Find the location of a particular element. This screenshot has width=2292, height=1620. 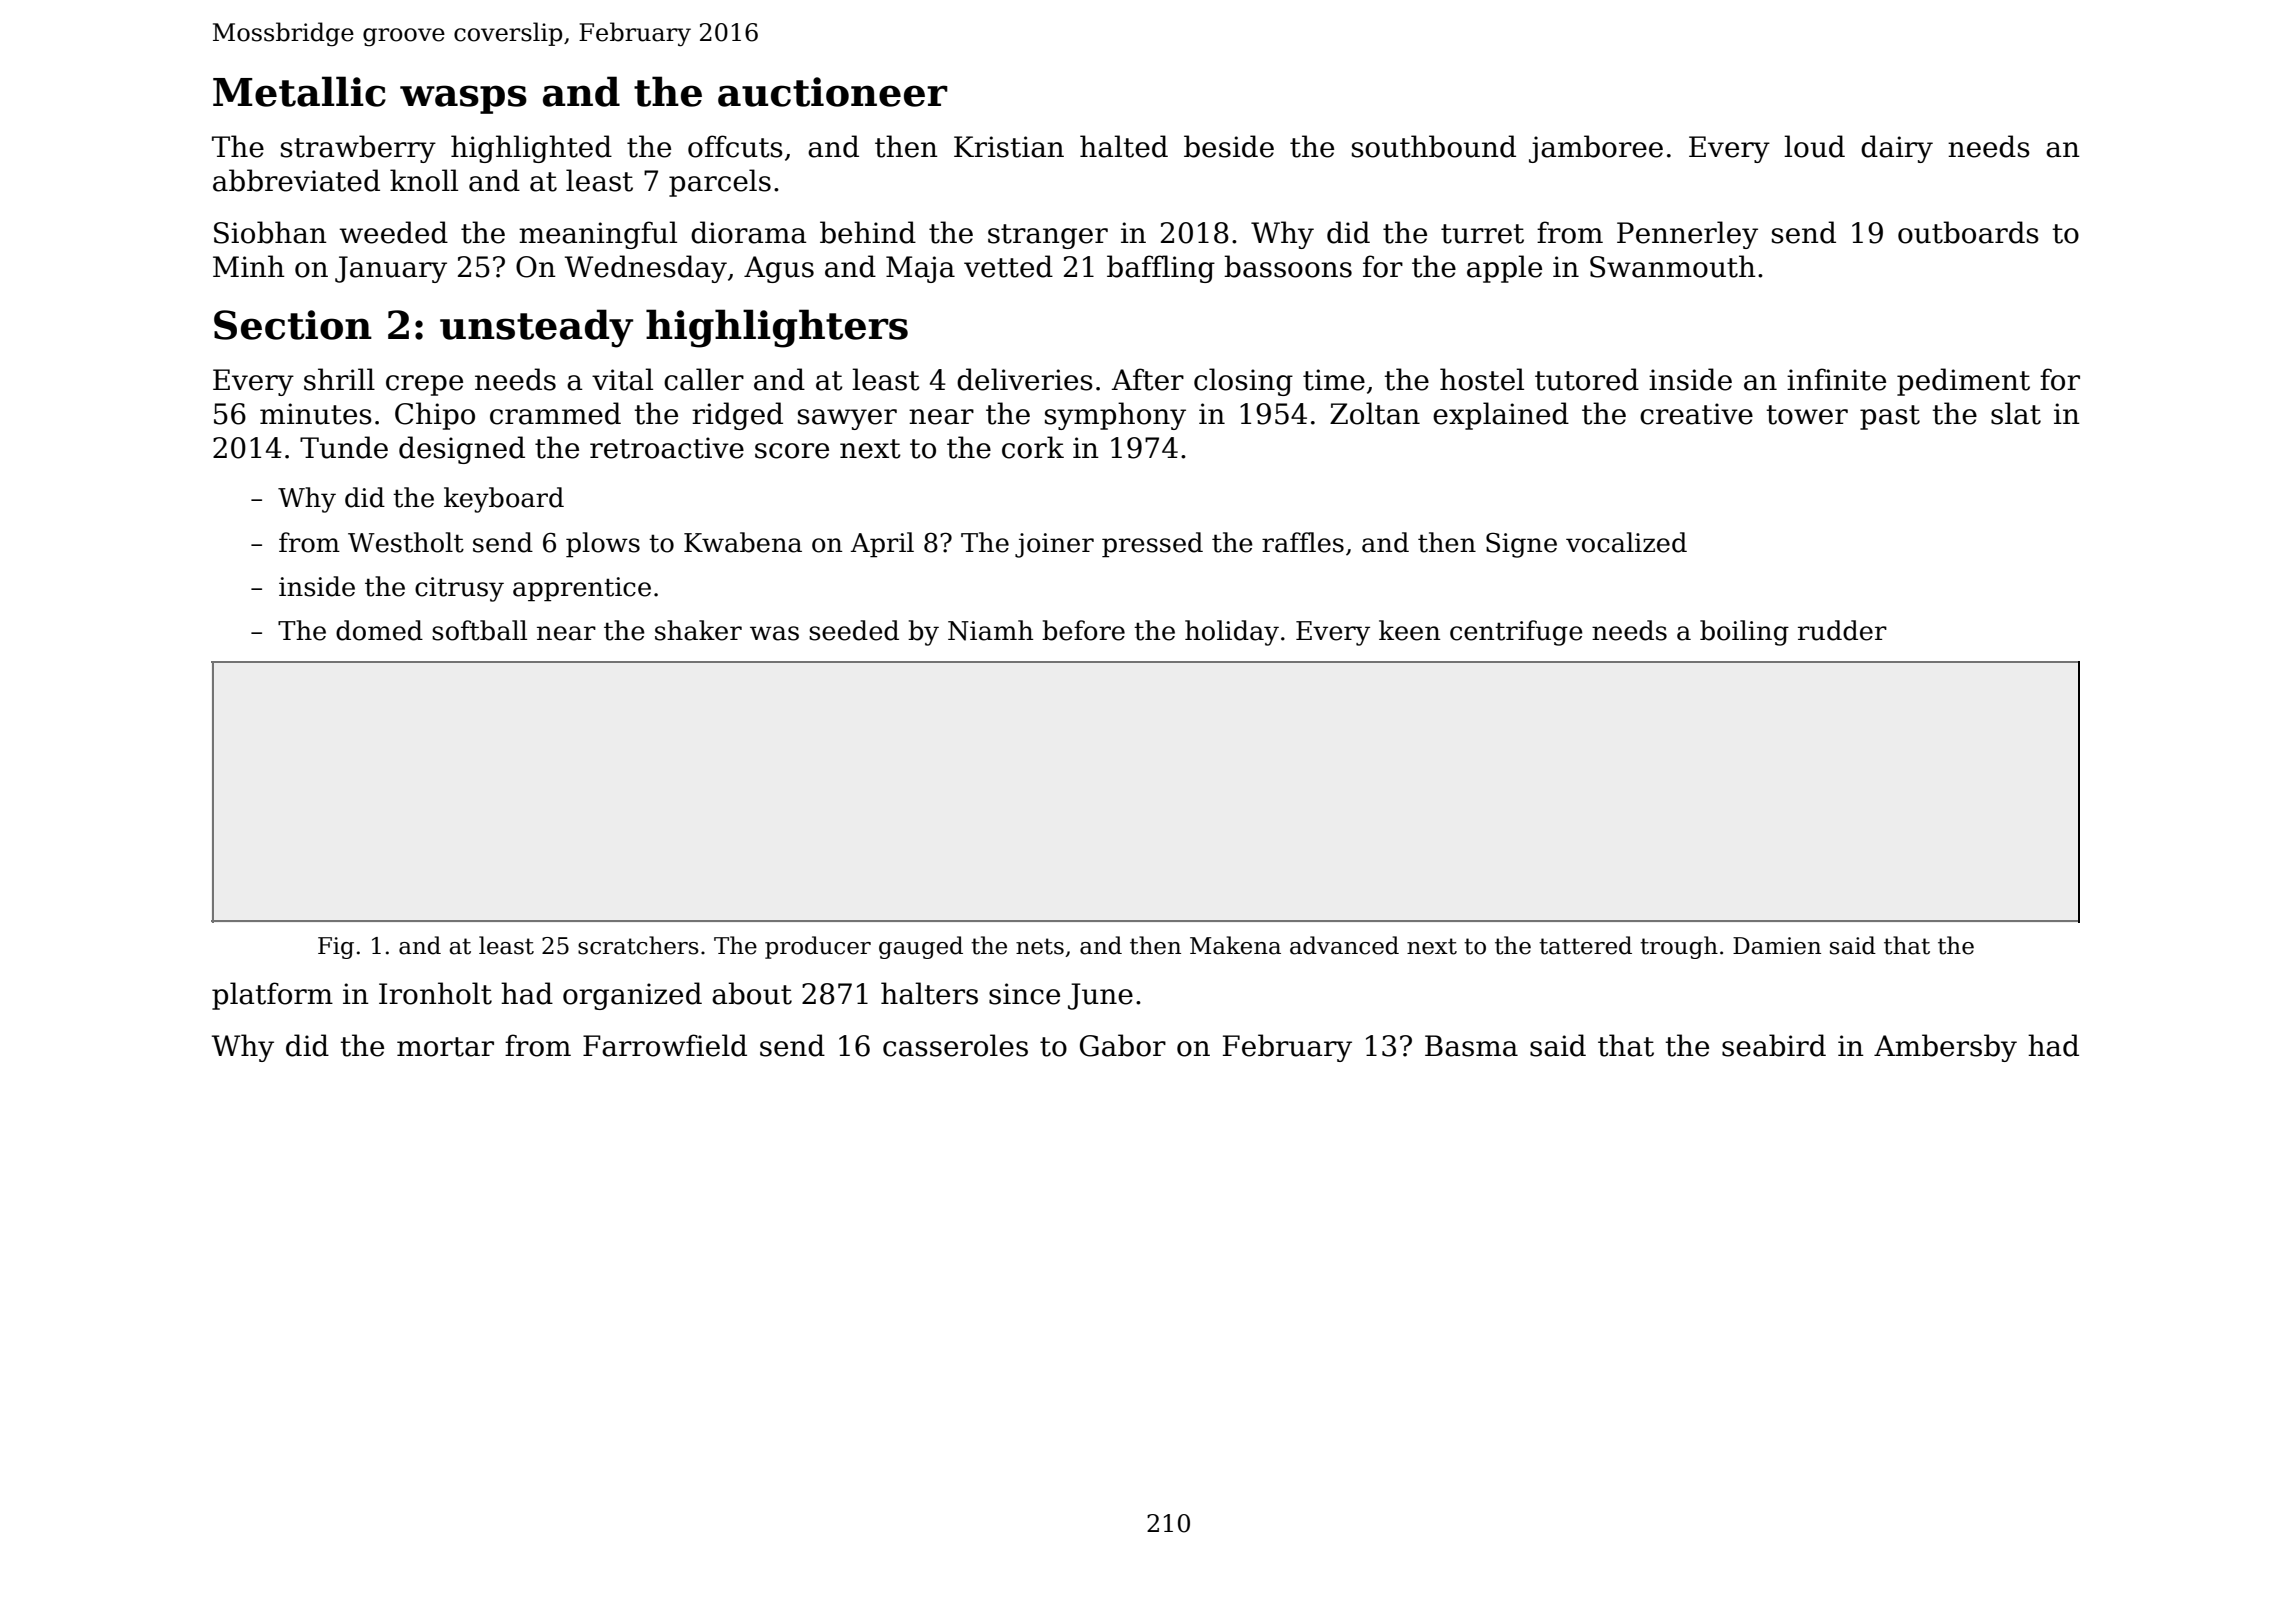

highlighters is located at coordinates (777, 328).
